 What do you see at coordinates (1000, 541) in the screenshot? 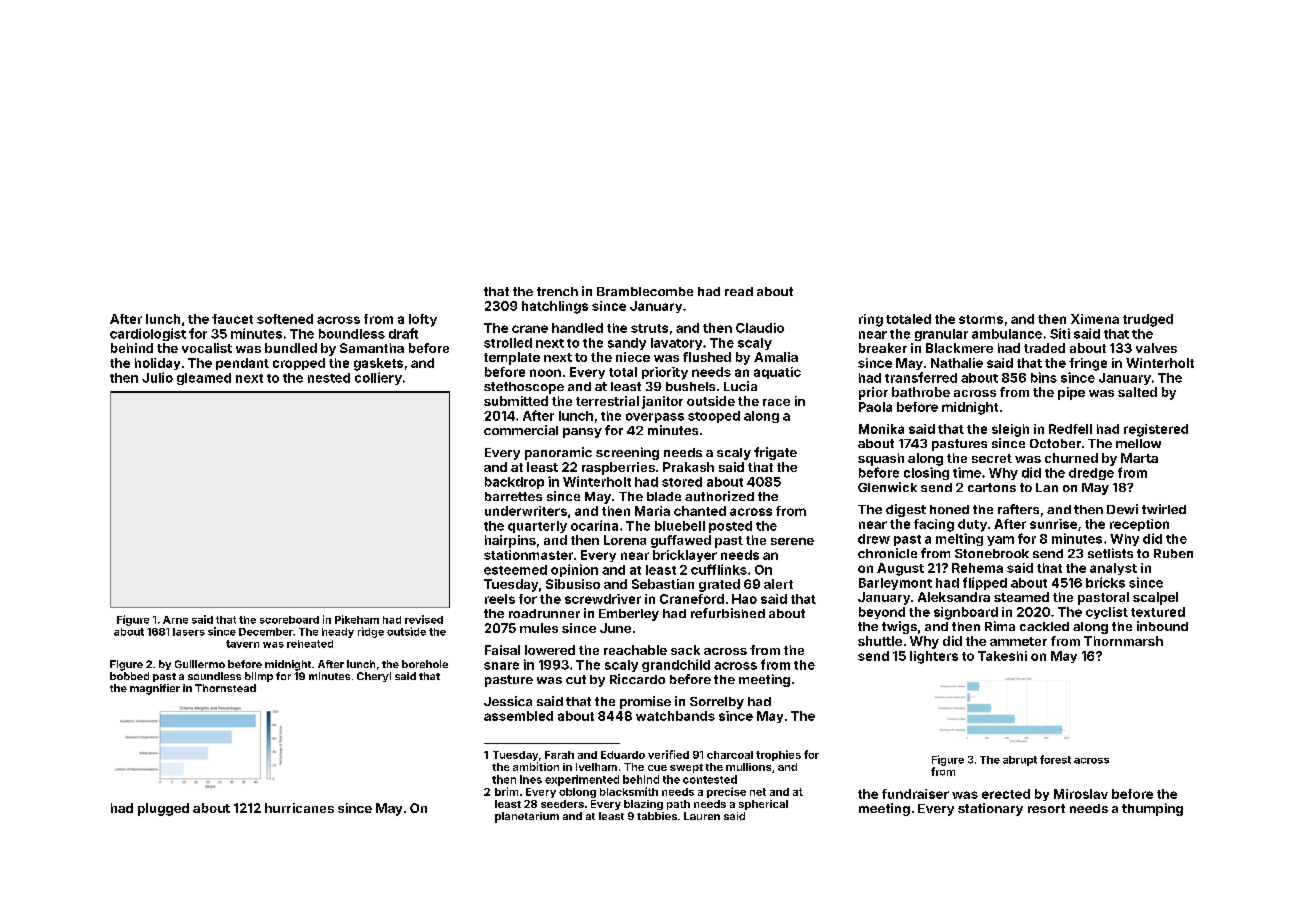
I see `yam` at bounding box center [1000, 541].
